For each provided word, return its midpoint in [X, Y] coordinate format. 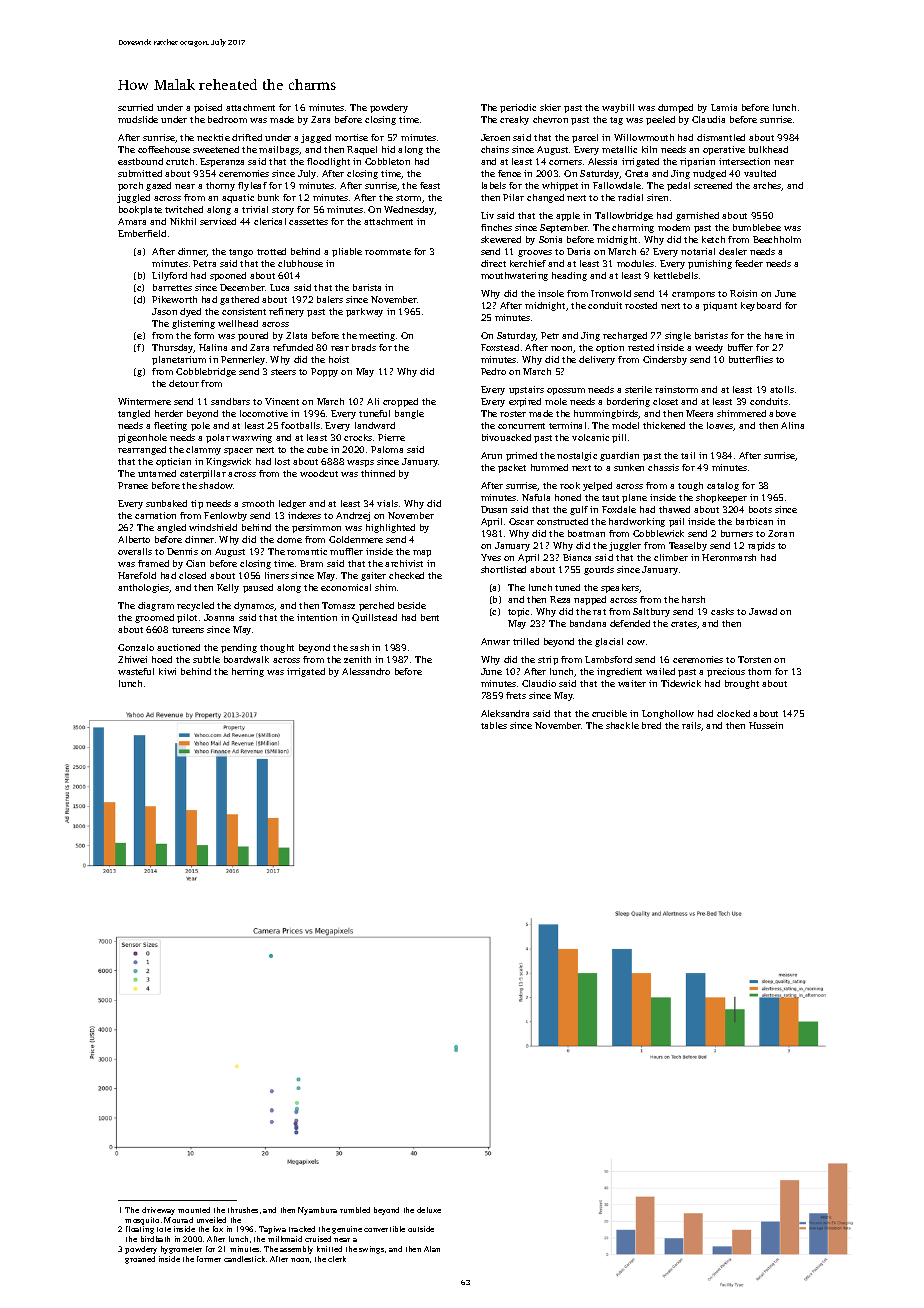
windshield [213, 527]
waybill [618, 108]
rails [691, 725]
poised [208, 108]
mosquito [142, 1221]
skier [550, 107]
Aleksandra [505, 713]
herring [248, 672]
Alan [432, 1249]
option [610, 348]
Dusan [494, 509]
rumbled [355, 1210]
